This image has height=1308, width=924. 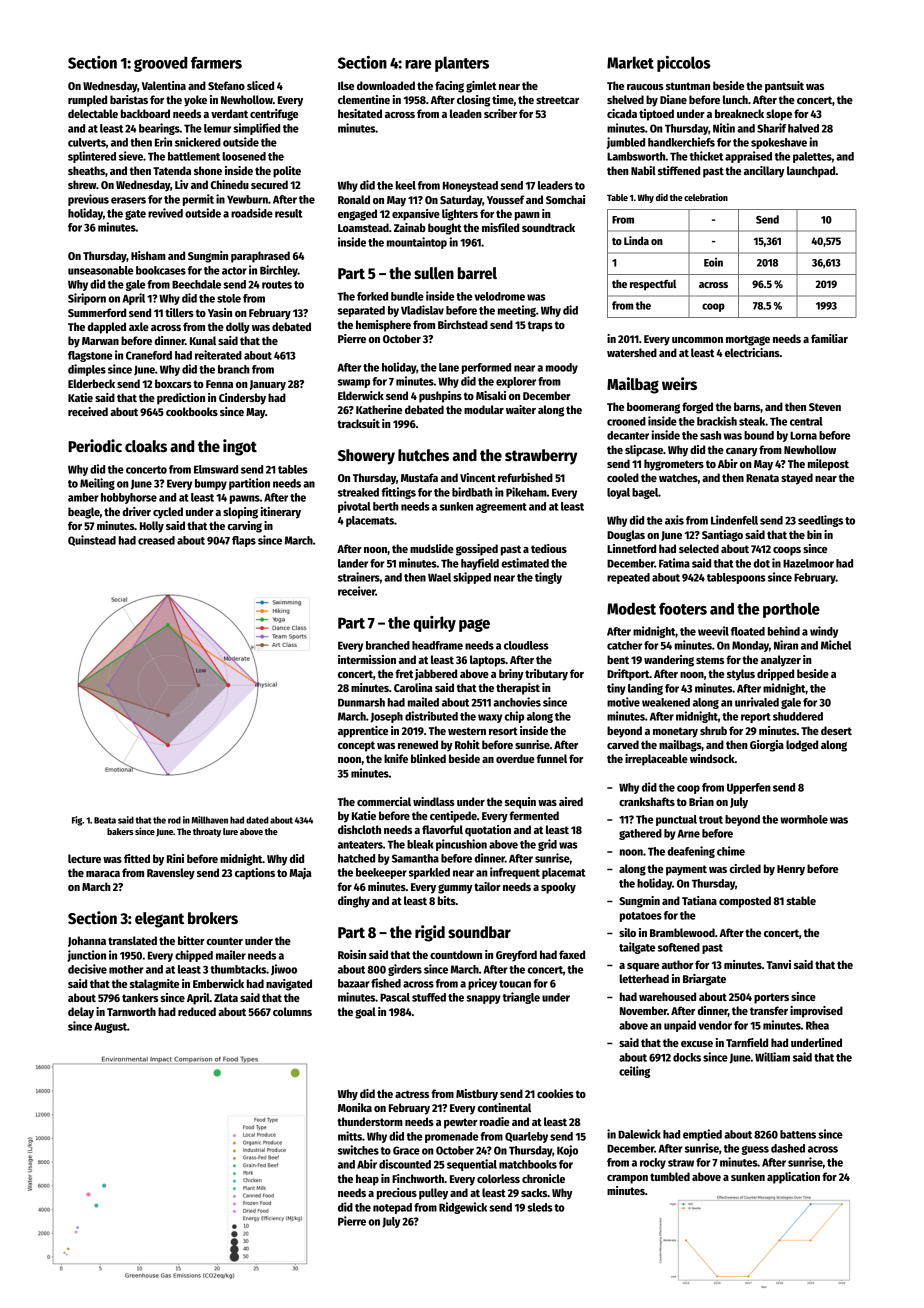 I want to click on throaty, so click(x=207, y=832).
